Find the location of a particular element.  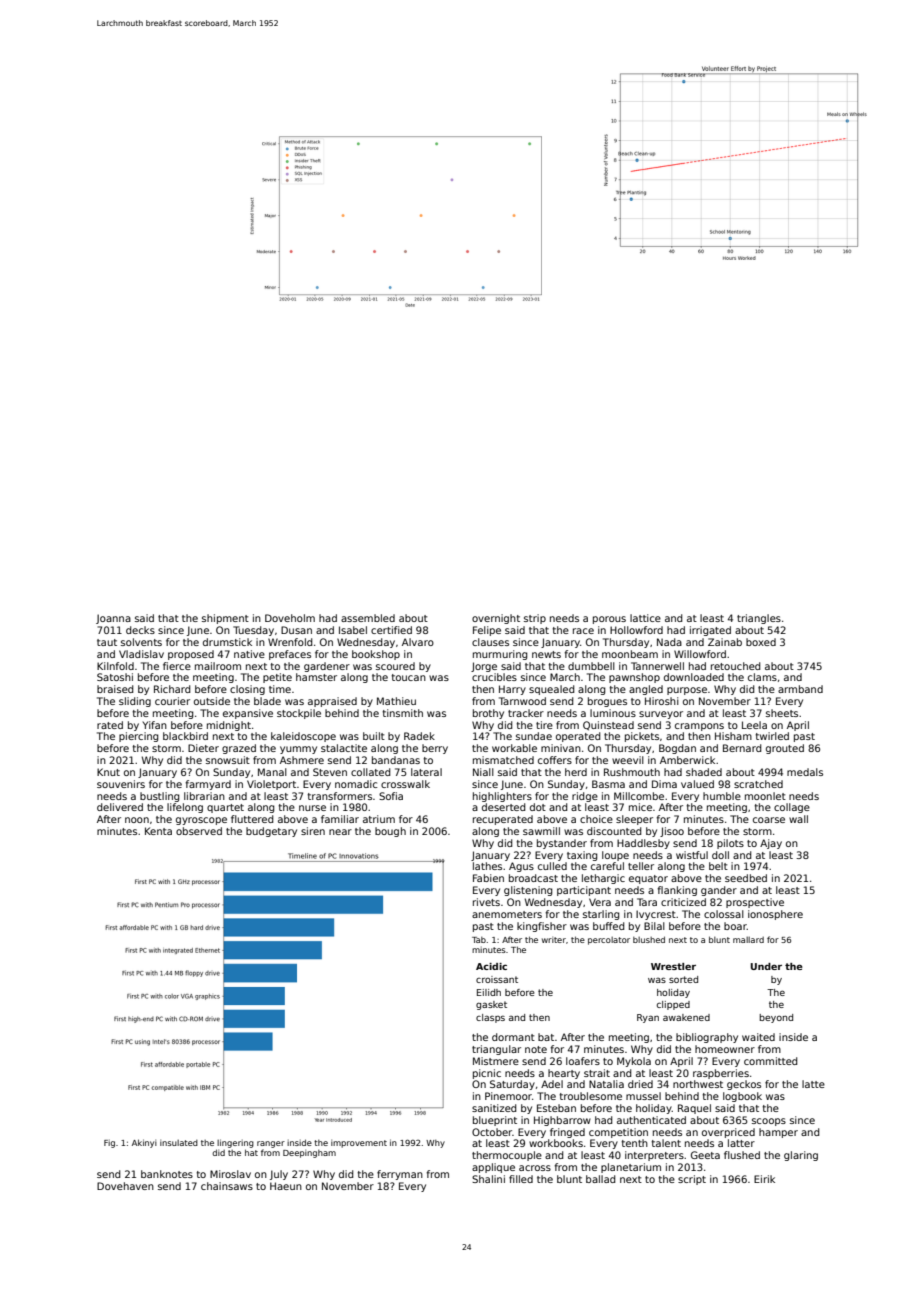

Vera is located at coordinates (600, 902).
